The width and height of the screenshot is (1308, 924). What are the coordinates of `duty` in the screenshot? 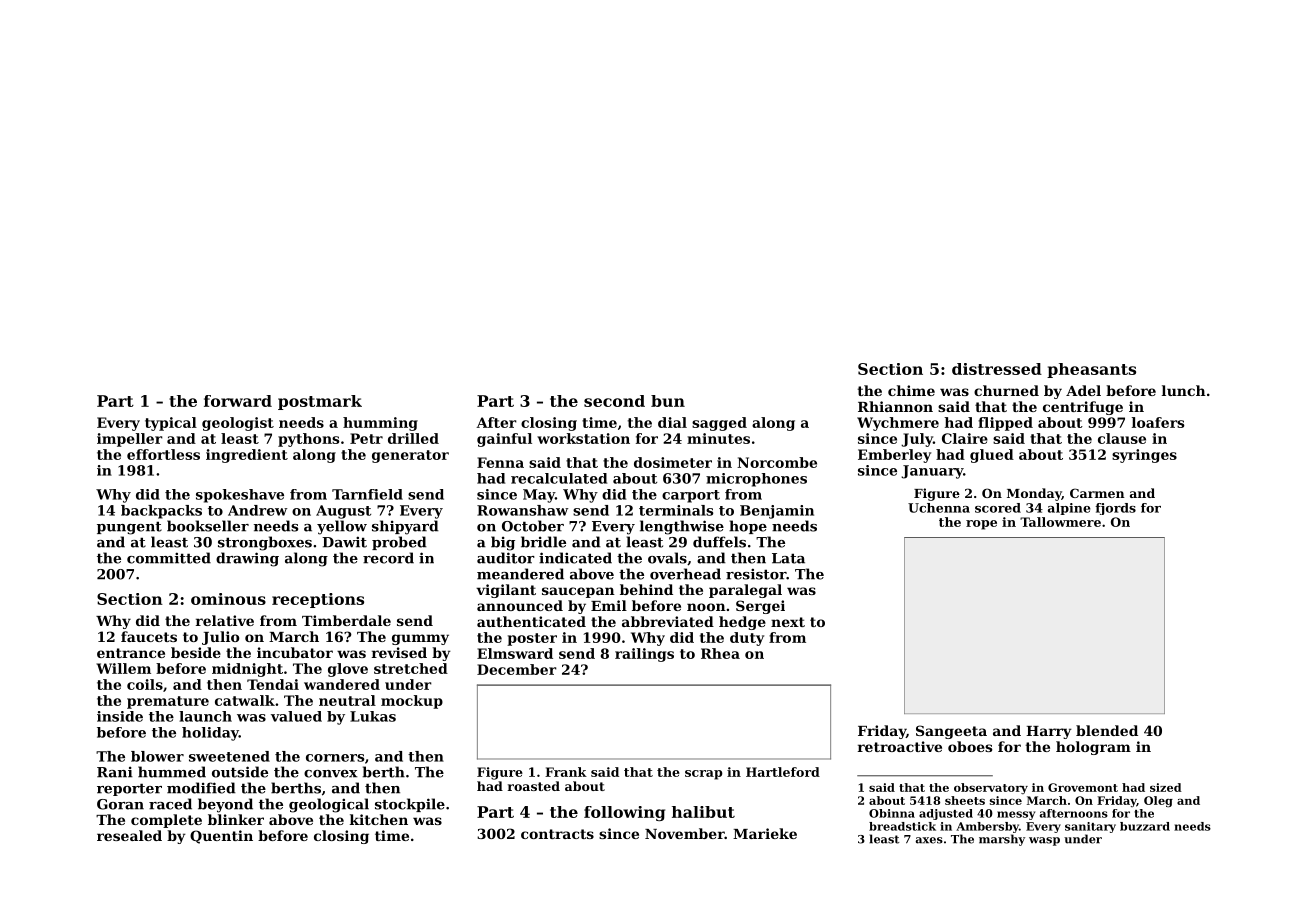 It's located at (747, 639).
